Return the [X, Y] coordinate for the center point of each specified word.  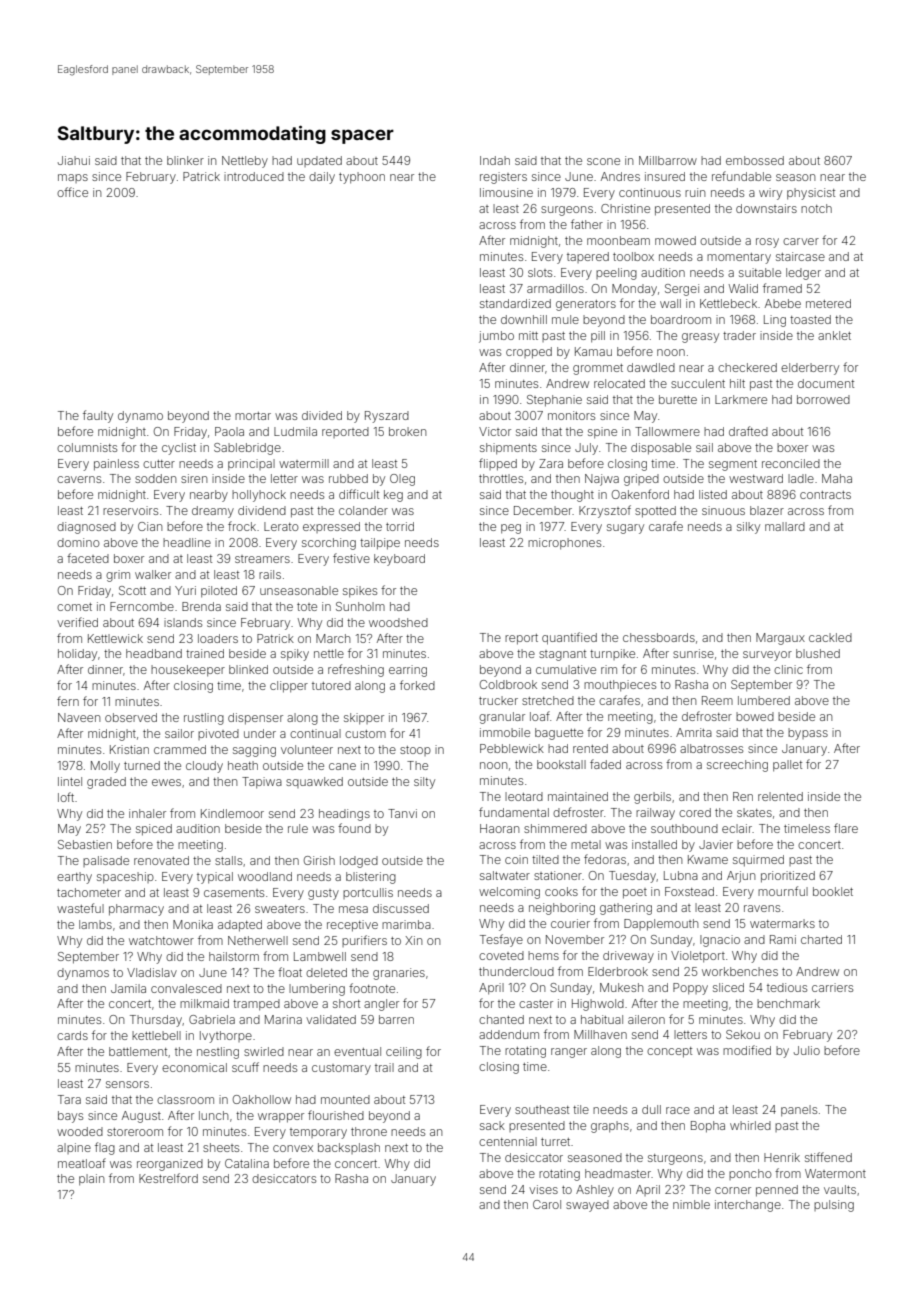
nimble [691, 1204]
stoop [415, 751]
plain [91, 1180]
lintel [70, 781]
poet [635, 893]
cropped [529, 353]
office [72, 192]
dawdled [651, 367]
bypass [808, 734]
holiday [77, 655]
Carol [547, 1204]
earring [408, 671]
